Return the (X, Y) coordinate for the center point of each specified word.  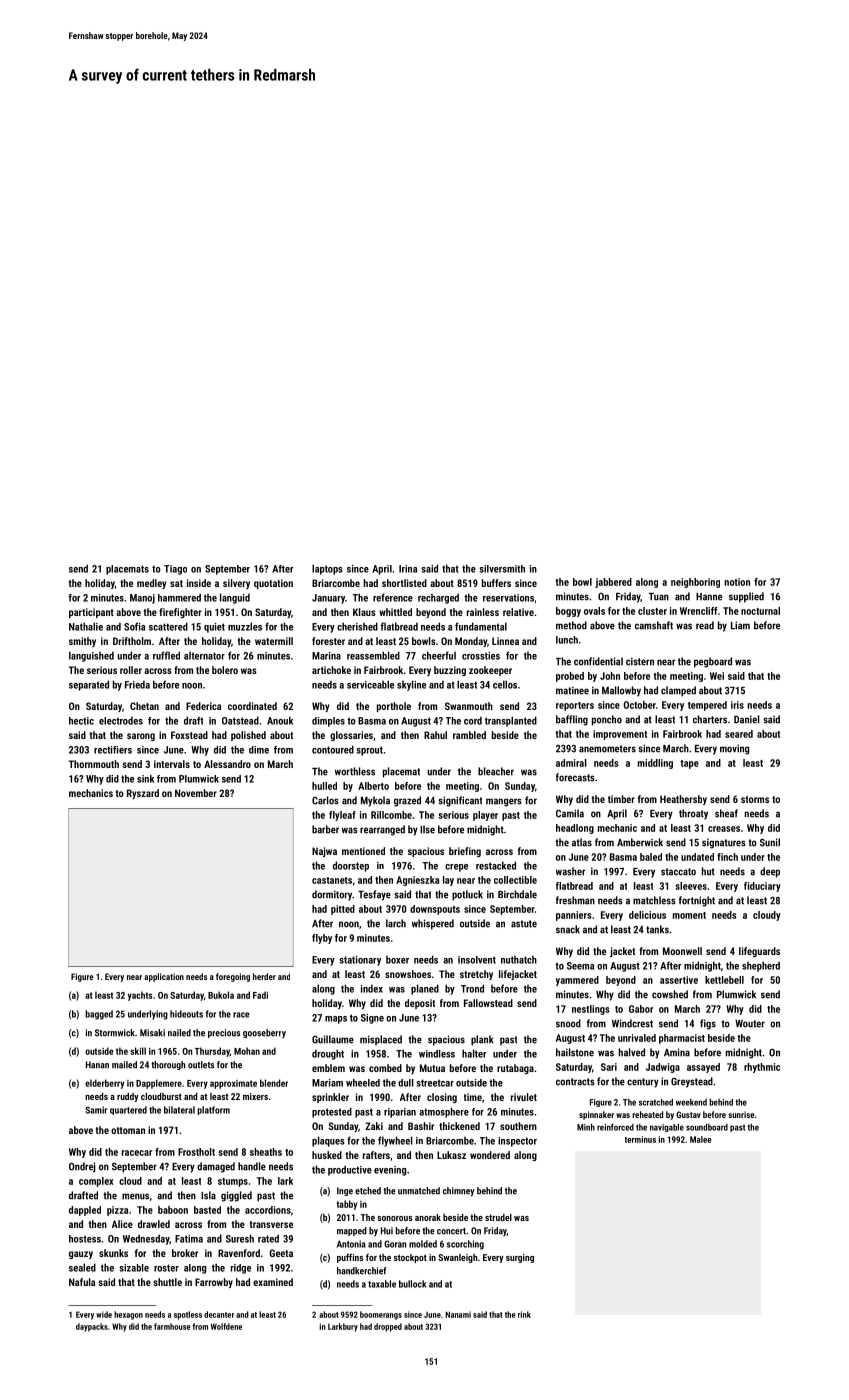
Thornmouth (94, 764)
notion (737, 582)
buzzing (450, 671)
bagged (99, 1015)
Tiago (175, 570)
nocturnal (760, 611)
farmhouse (172, 1326)
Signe (372, 1019)
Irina (408, 569)
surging (520, 1258)
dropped (388, 1327)
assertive (679, 980)
